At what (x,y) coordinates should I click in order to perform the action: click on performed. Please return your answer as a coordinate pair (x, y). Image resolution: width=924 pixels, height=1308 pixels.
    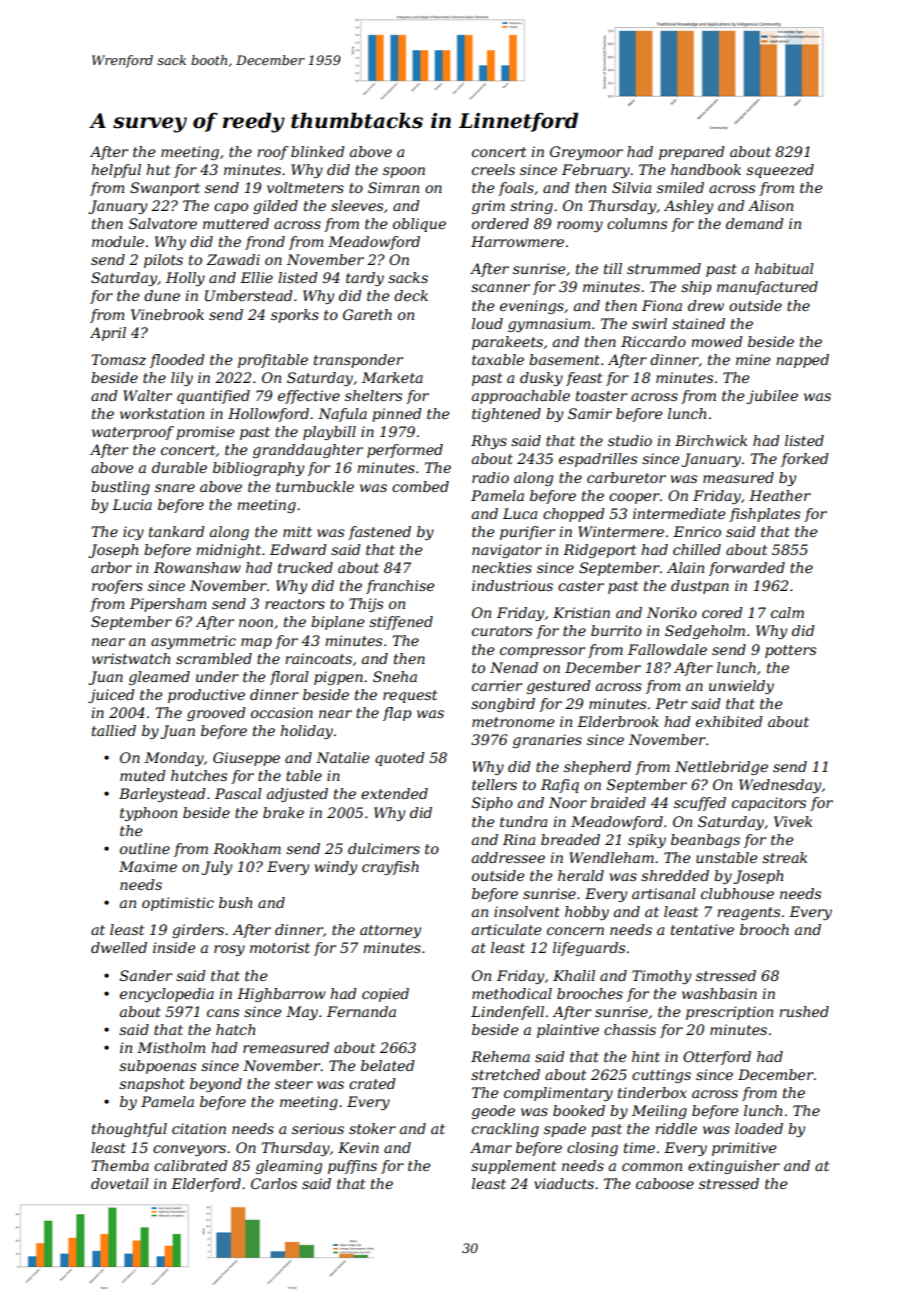
    Looking at the image, I should click on (405, 451).
